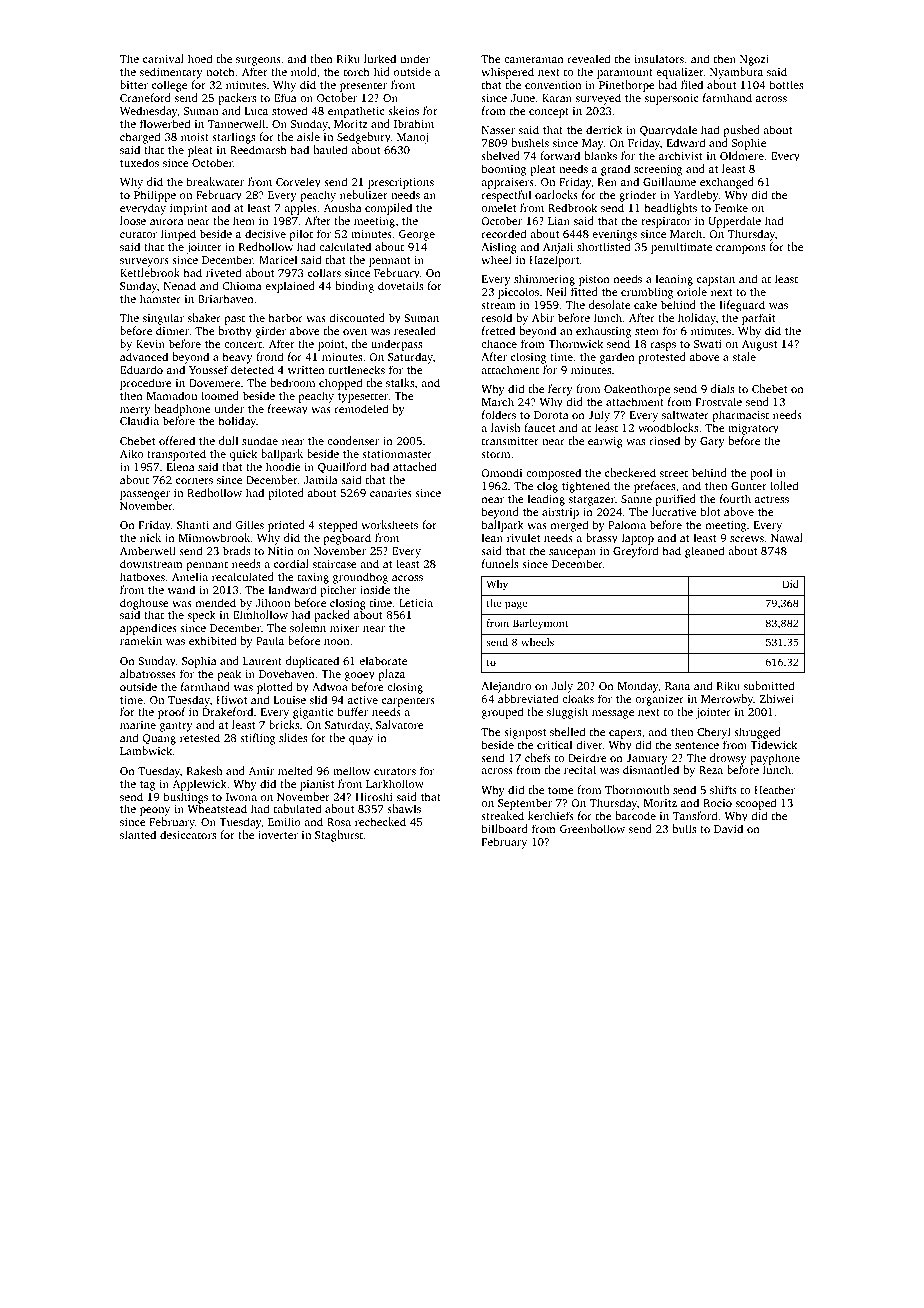 Image resolution: width=924 pixels, height=1308 pixels. I want to click on revealed, so click(589, 58).
